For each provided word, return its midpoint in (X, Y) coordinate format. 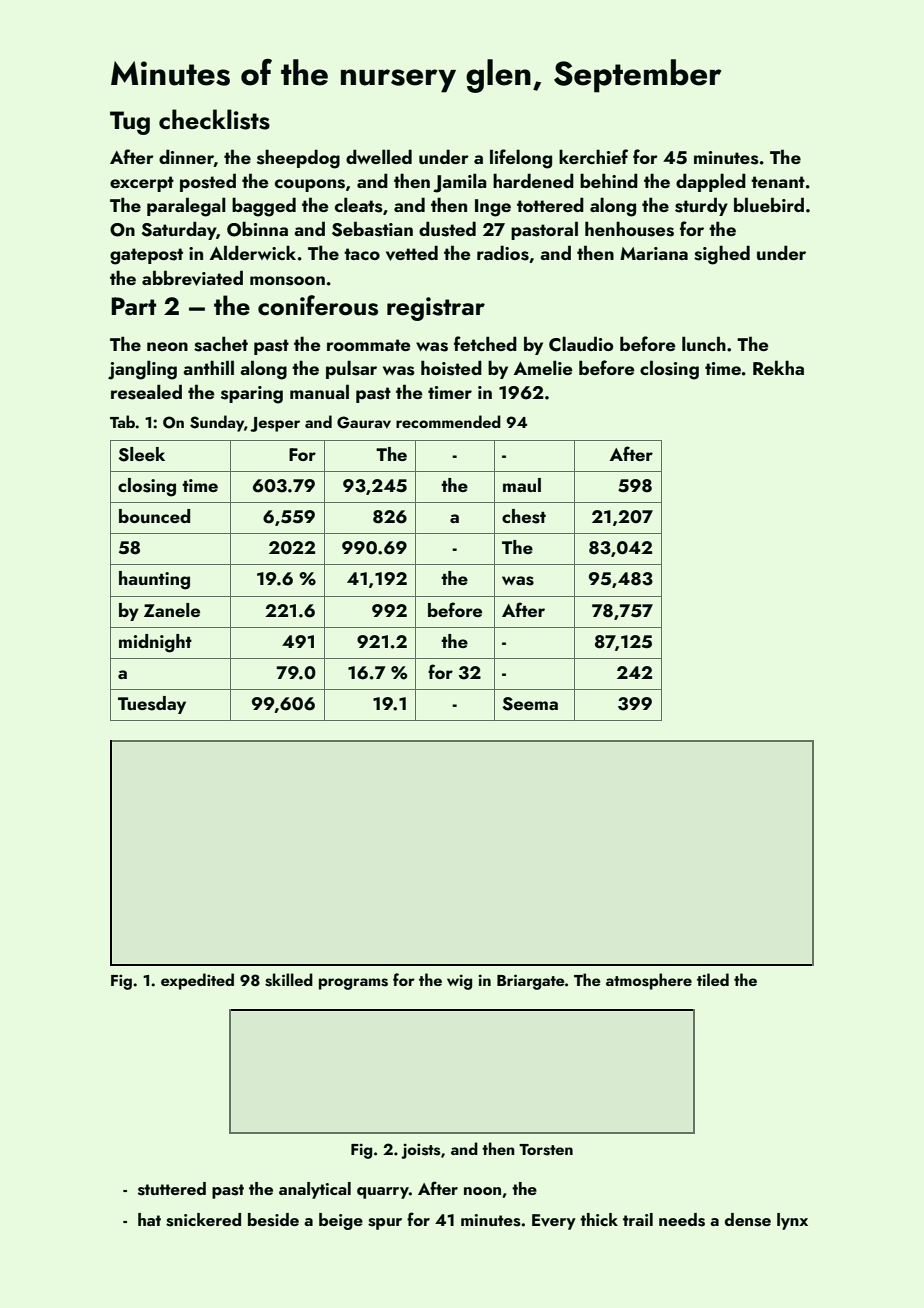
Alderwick (253, 252)
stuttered (172, 1189)
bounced (154, 516)
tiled (713, 979)
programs (353, 984)
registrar (436, 309)
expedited (197, 981)
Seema (530, 704)
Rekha (778, 367)
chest (524, 516)
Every (554, 1222)
